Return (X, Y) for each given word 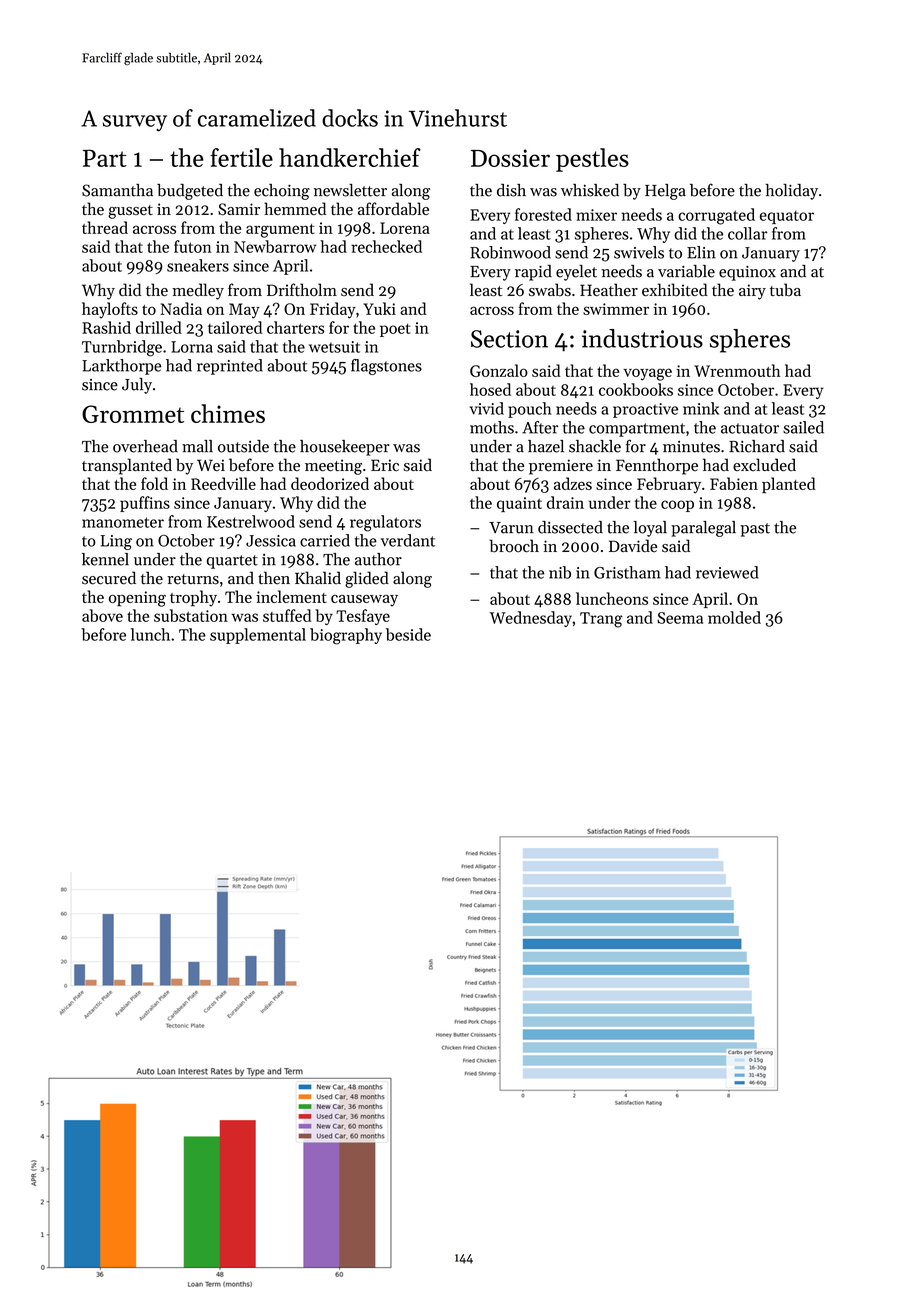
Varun (511, 528)
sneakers (198, 265)
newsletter (350, 190)
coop (677, 506)
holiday (791, 192)
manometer (123, 522)
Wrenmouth (737, 370)
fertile (241, 157)
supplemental (258, 636)
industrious (642, 338)
